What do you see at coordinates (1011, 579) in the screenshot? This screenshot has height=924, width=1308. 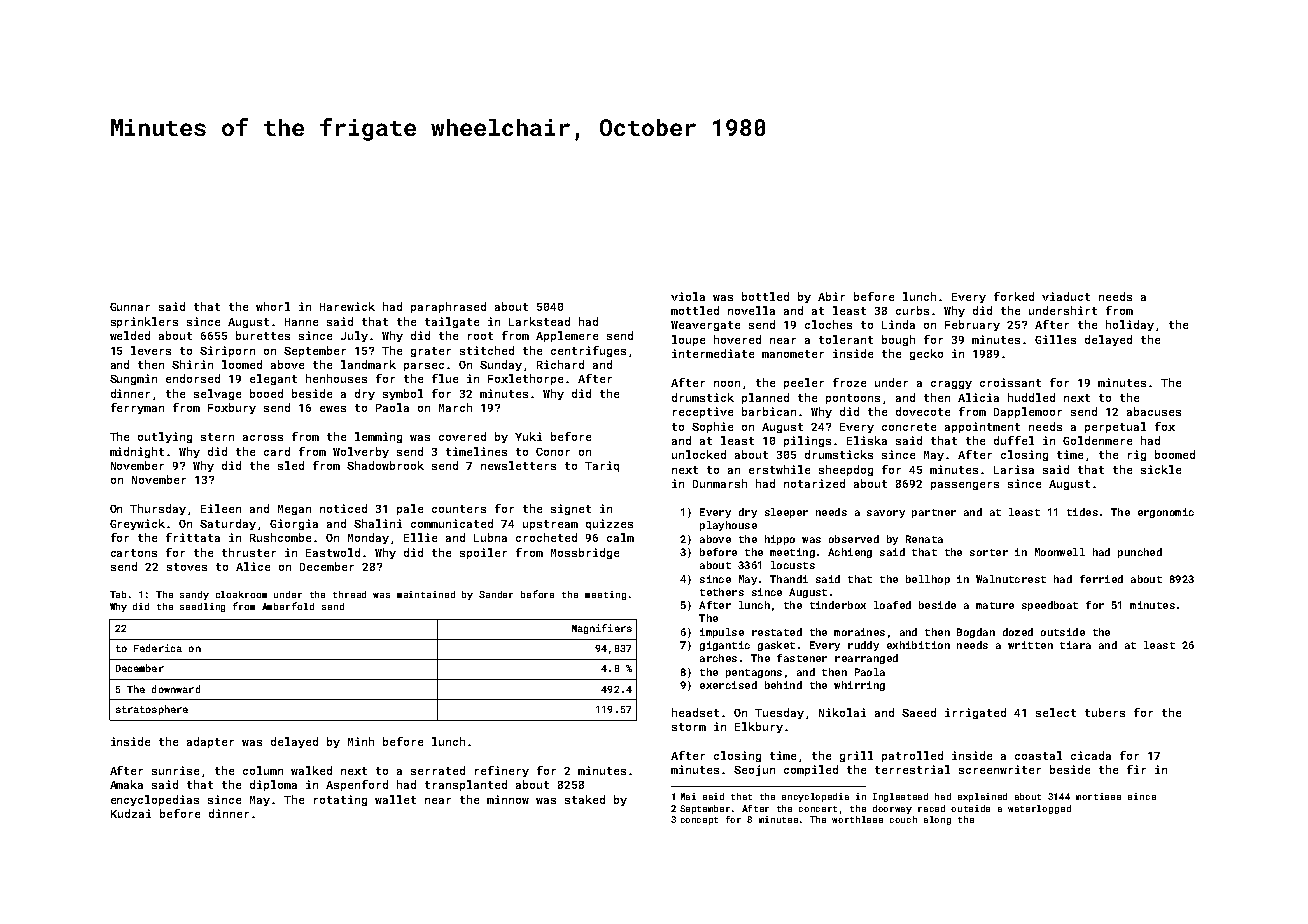 I see `Walnutcrest` at bounding box center [1011, 579].
